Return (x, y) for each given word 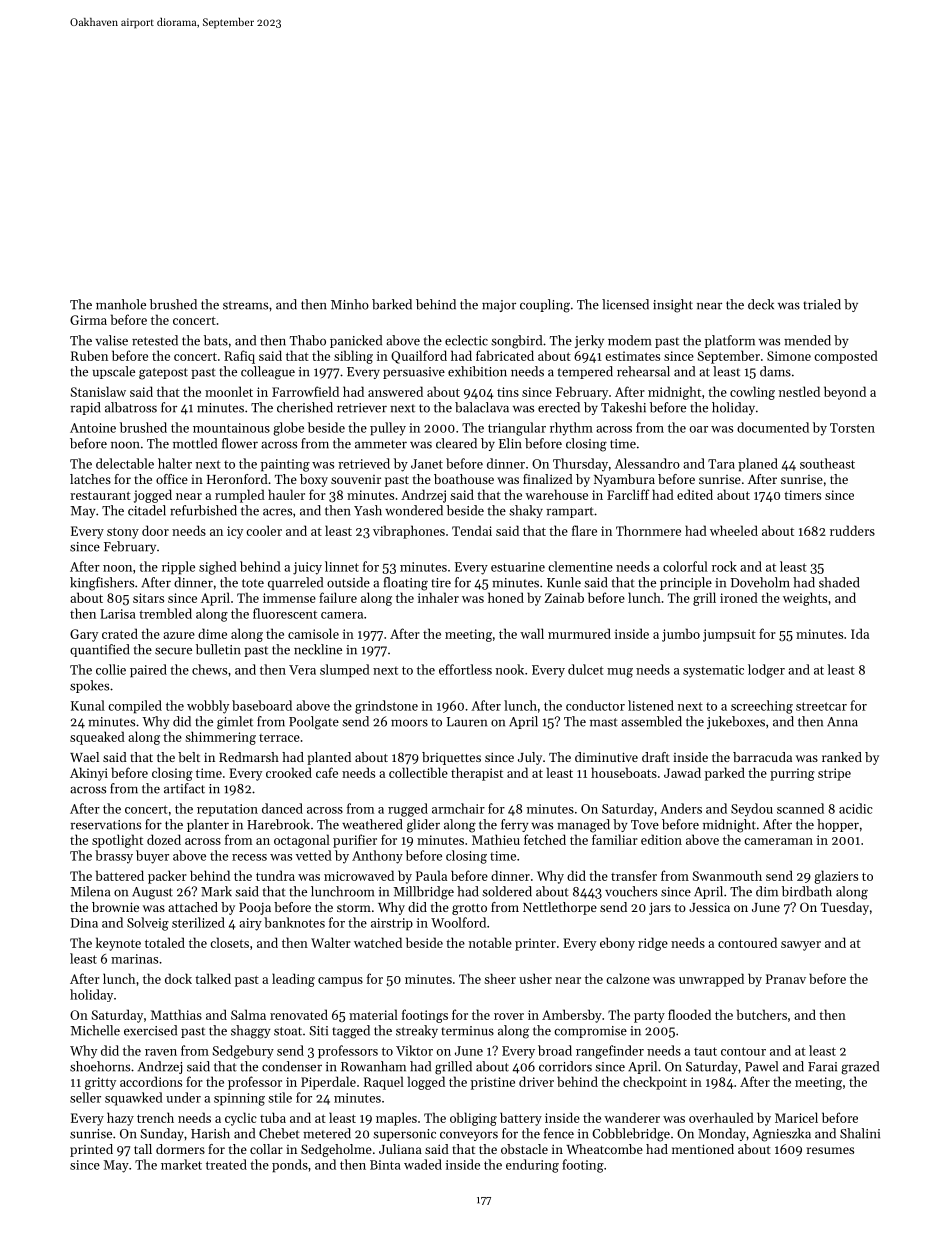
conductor (595, 705)
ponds (290, 1166)
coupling (545, 306)
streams (245, 305)
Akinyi (89, 774)
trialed (822, 304)
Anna (842, 722)
